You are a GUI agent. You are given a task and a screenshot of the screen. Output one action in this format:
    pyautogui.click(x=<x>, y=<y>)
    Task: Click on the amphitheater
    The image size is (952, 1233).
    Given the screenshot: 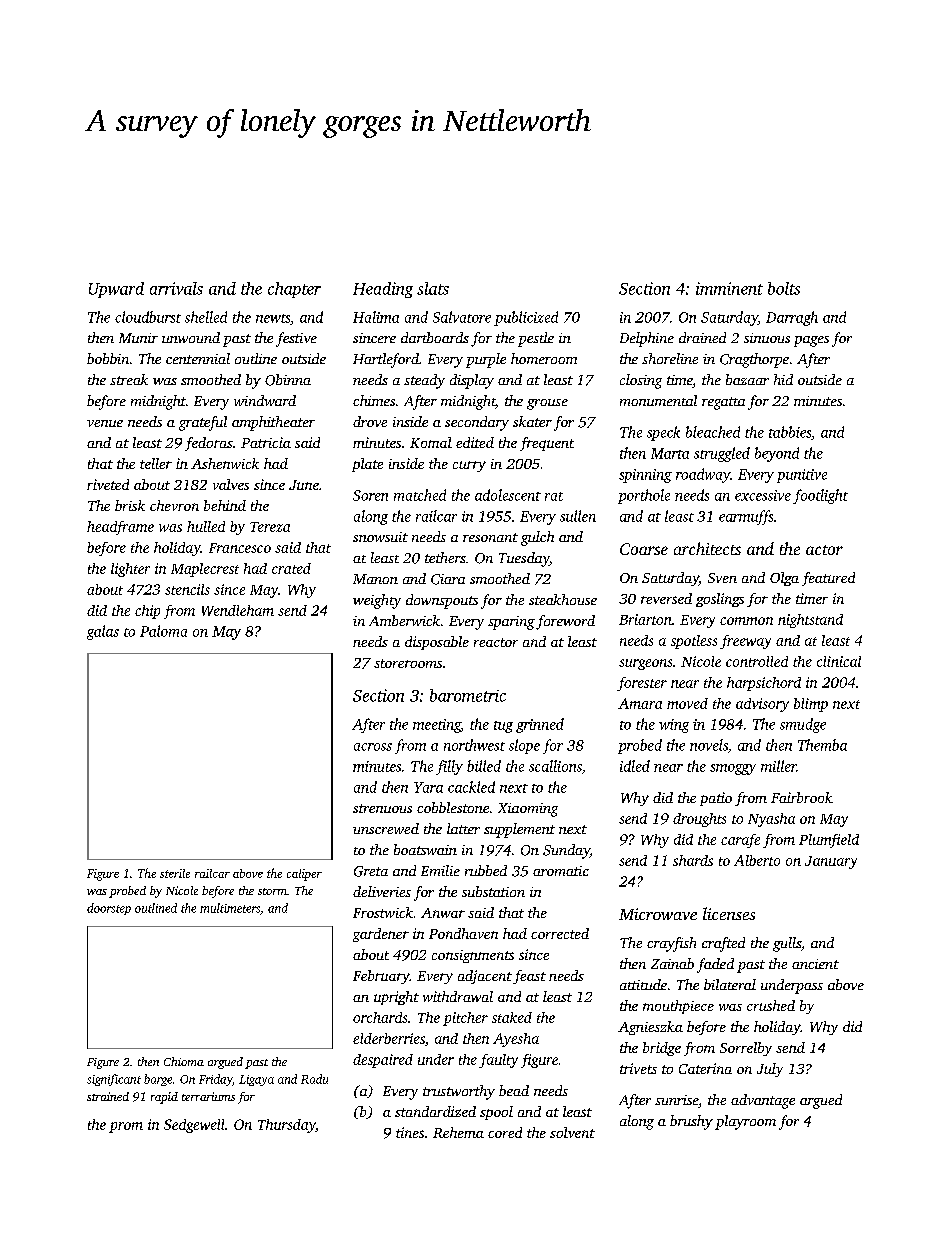 What is the action you would take?
    pyautogui.click(x=273, y=423)
